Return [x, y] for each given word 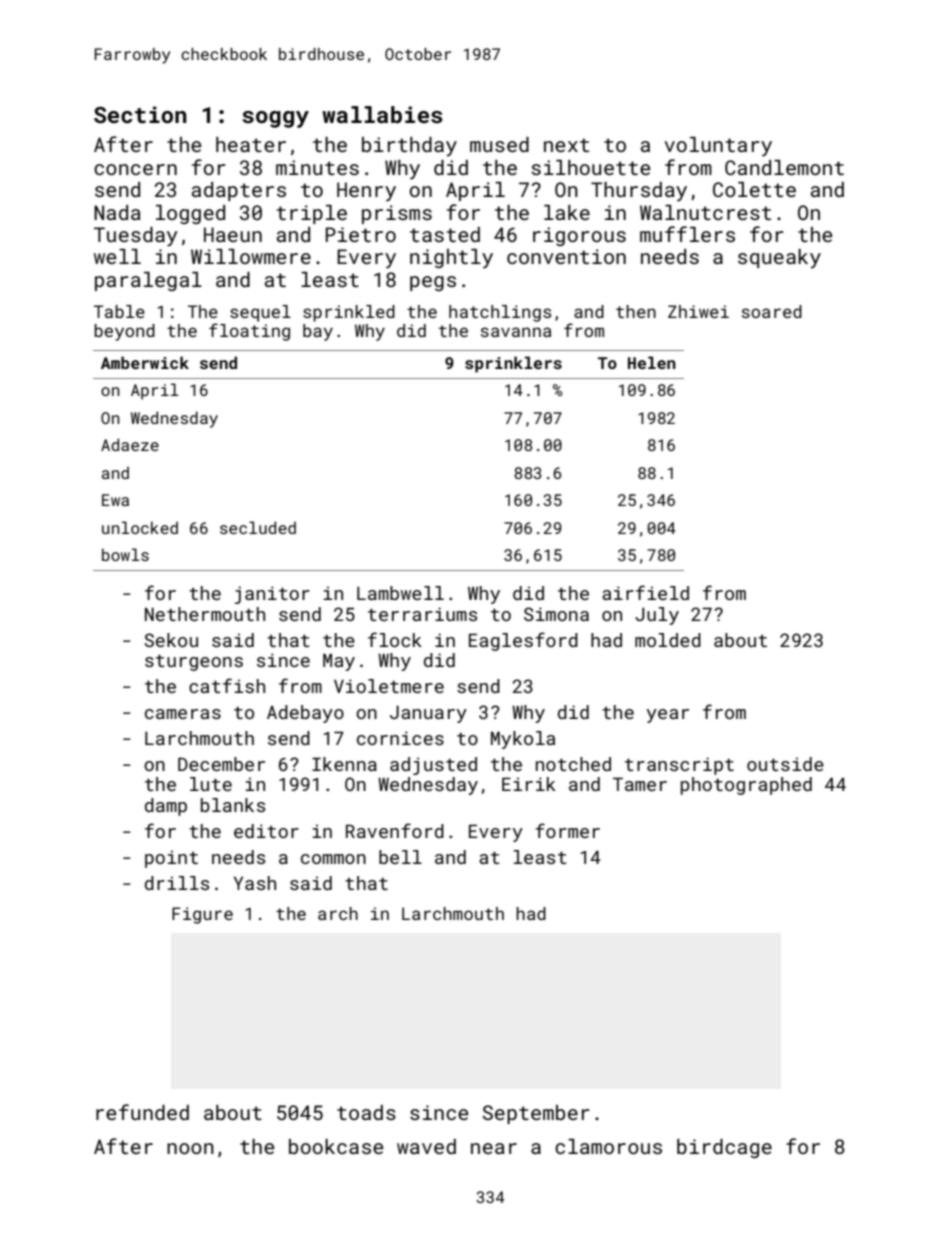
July [657, 616]
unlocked [140, 527]
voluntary [718, 147]
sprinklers [513, 364]
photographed [746, 786]
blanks [233, 805]
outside [785, 764]
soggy [275, 119]
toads [366, 1112]
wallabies [382, 114]
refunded [142, 1112]
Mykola [523, 740]
